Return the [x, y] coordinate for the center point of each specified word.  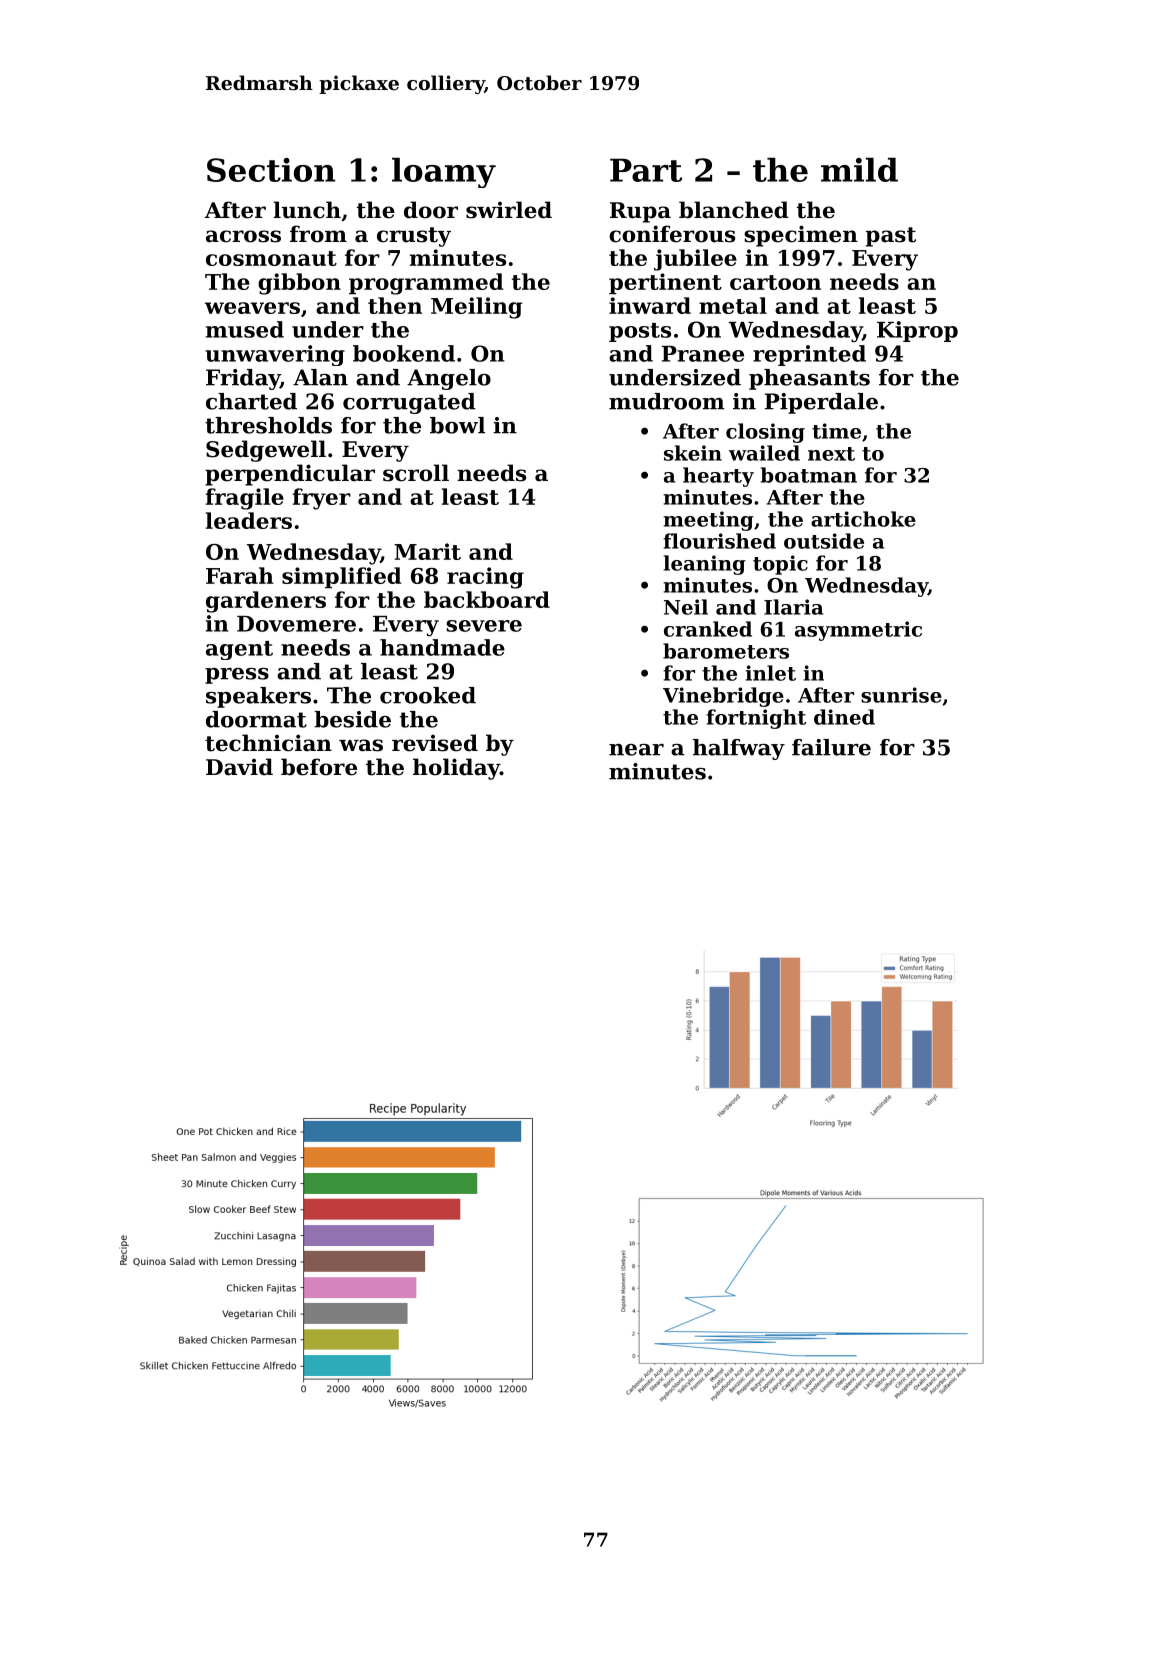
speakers [258, 697]
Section [271, 170]
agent [239, 650]
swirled [509, 210]
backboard [487, 599]
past [890, 237]
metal [733, 305]
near [636, 750]
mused [245, 329]
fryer [321, 499]
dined [844, 717]
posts [640, 332]
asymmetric [858, 631]
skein [693, 453]
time [836, 431]
